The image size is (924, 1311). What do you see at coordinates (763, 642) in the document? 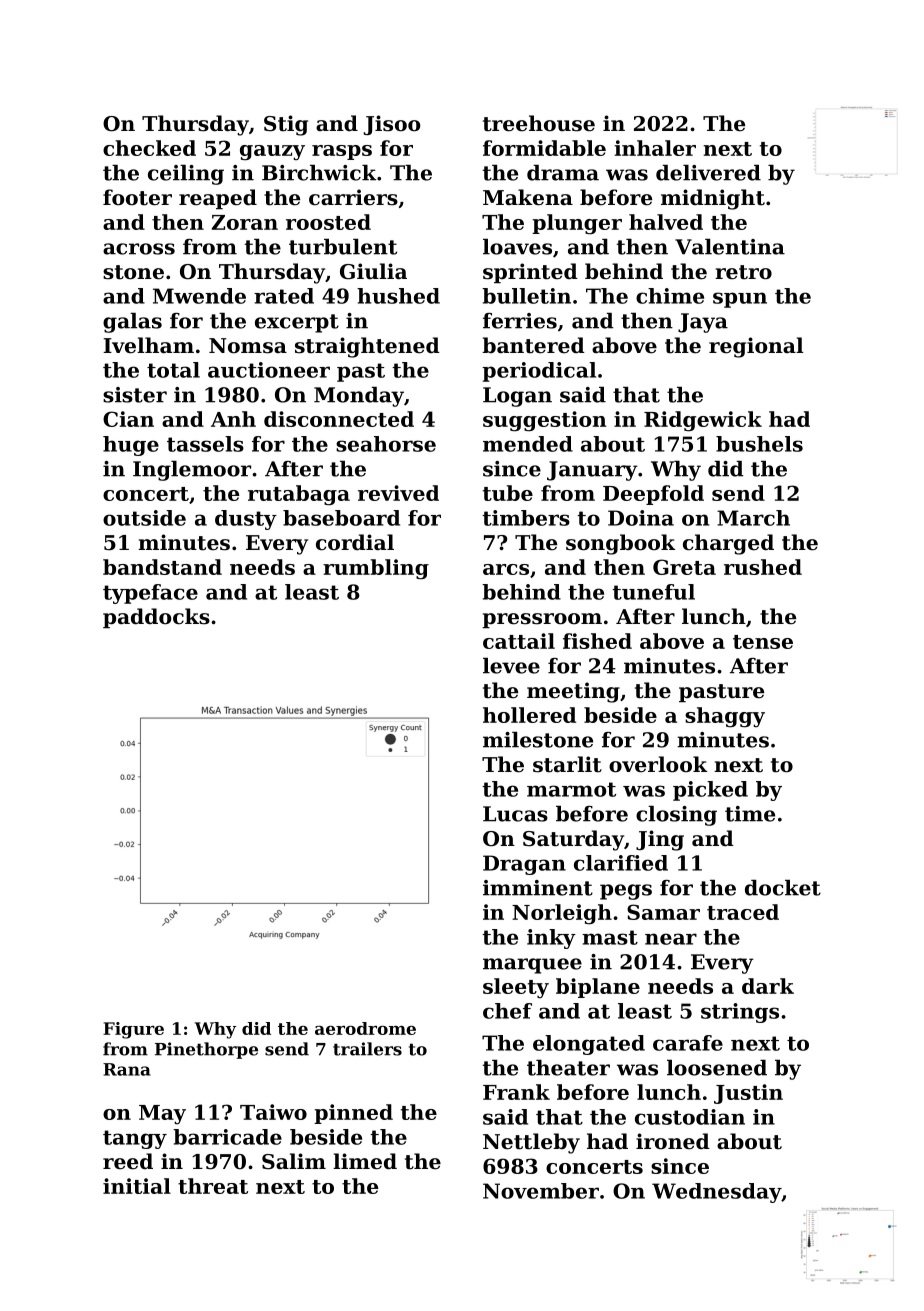
I see `tense` at bounding box center [763, 642].
